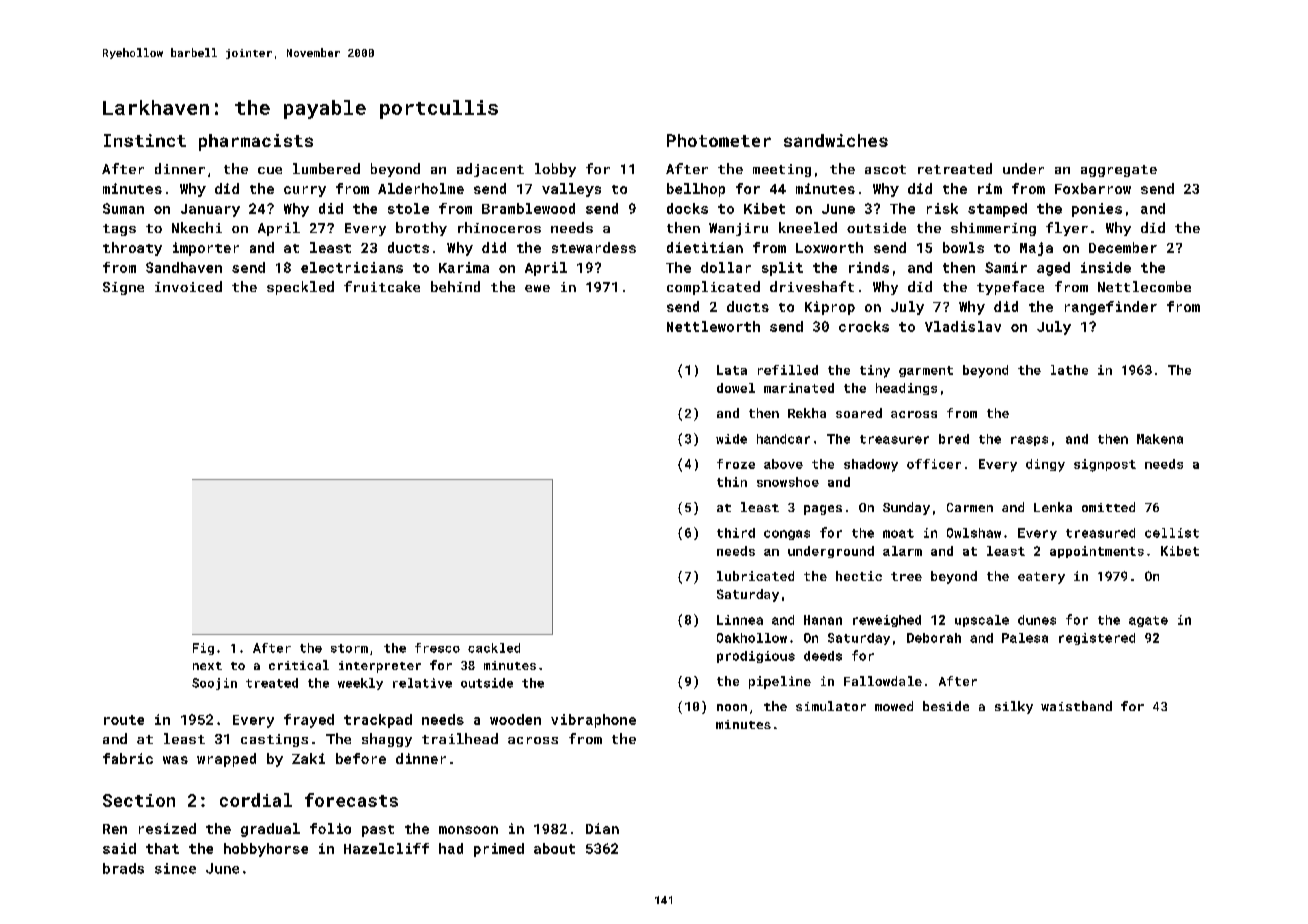  What do you see at coordinates (1172, 533) in the image?
I see `cellist` at bounding box center [1172, 533].
